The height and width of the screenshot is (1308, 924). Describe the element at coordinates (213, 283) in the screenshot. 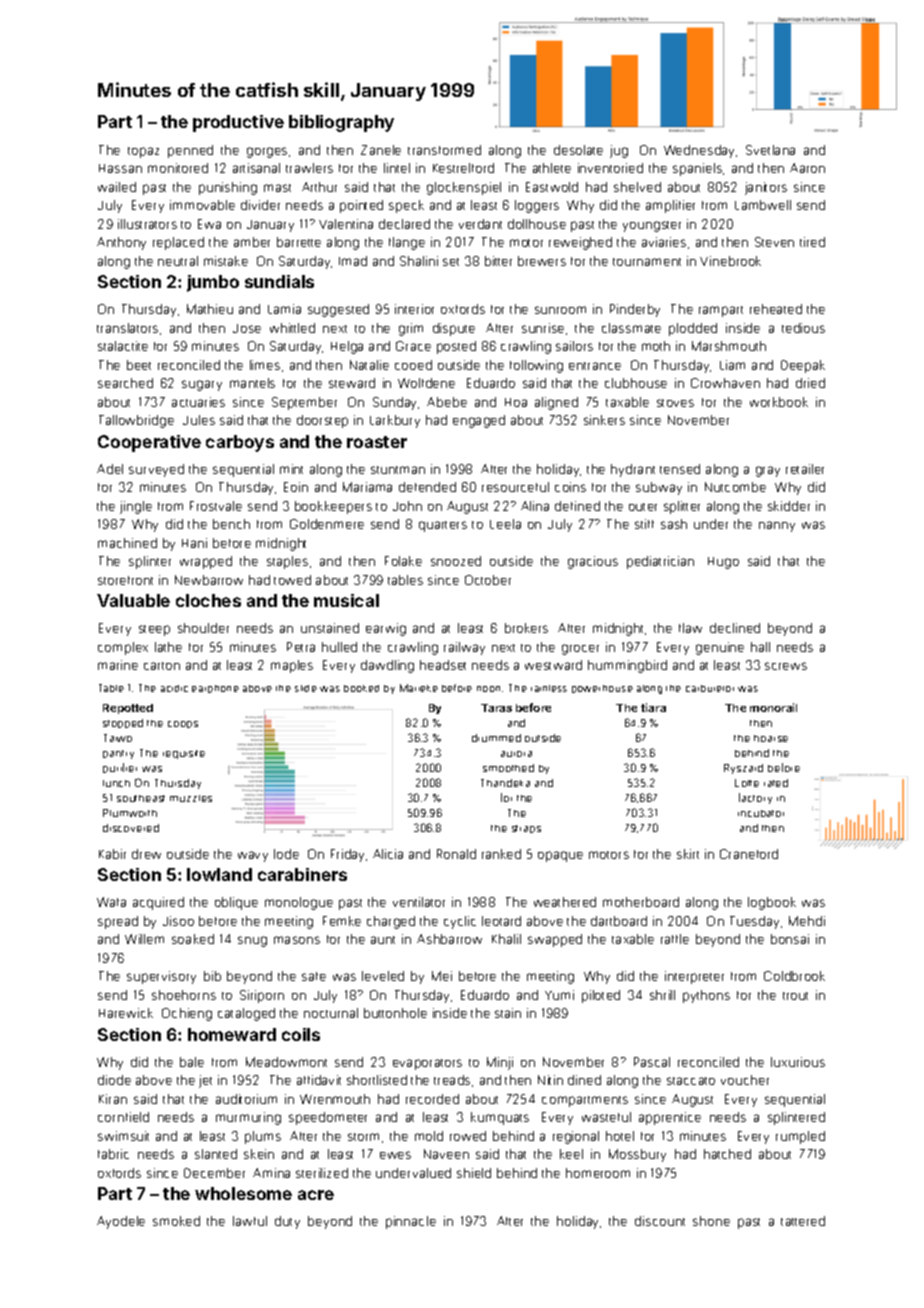

I see `jumbo` at that location.
